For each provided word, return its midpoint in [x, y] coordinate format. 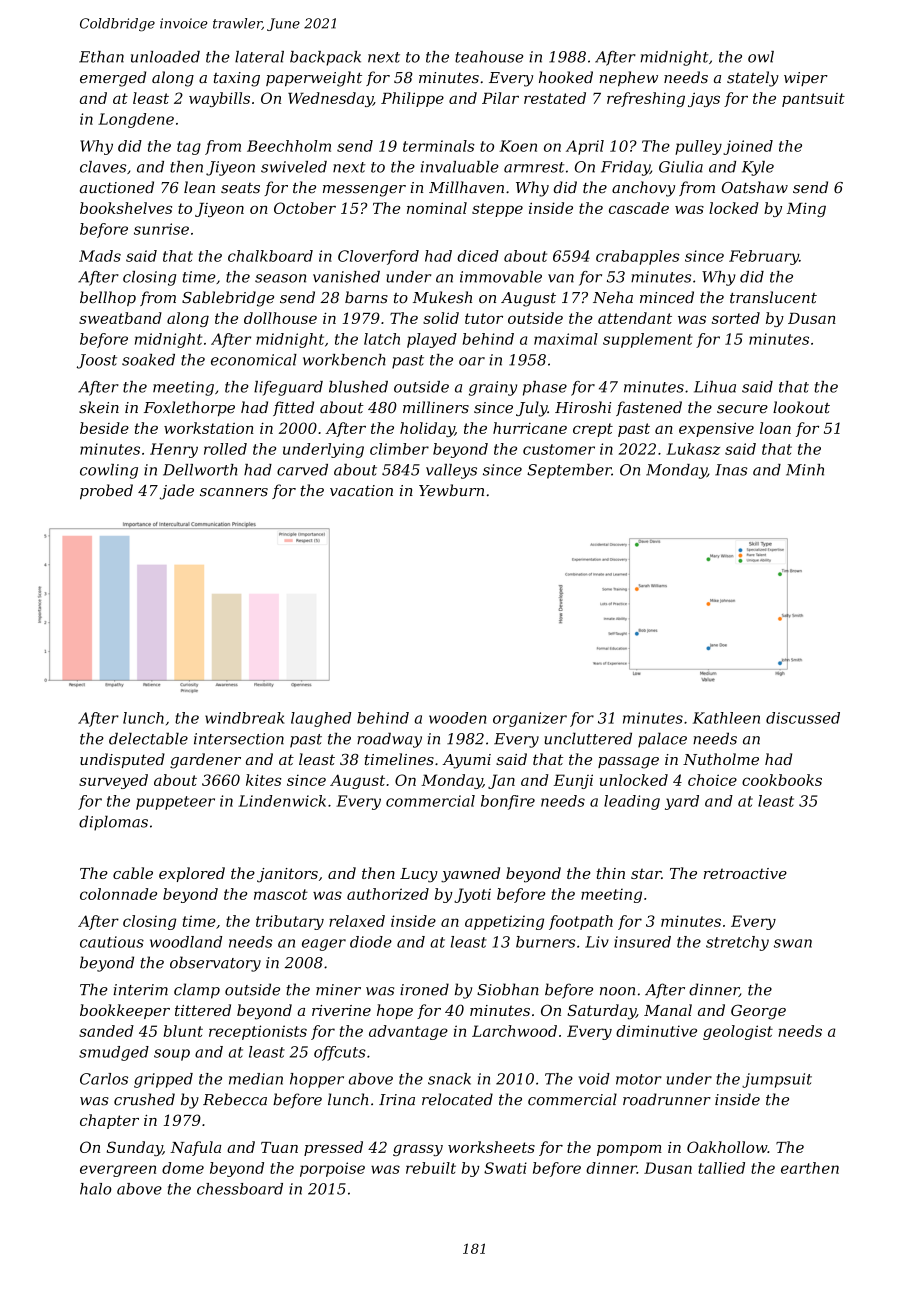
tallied [721, 1168]
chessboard [240, 1189]
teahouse [489, 57]
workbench [344, 360]
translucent [773, 297]
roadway [389, 740]
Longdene [136, 120]
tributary [290, 922]
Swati [505, 1168]
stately [753, 79]
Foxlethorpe [189, 408]
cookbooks [782, 780]
